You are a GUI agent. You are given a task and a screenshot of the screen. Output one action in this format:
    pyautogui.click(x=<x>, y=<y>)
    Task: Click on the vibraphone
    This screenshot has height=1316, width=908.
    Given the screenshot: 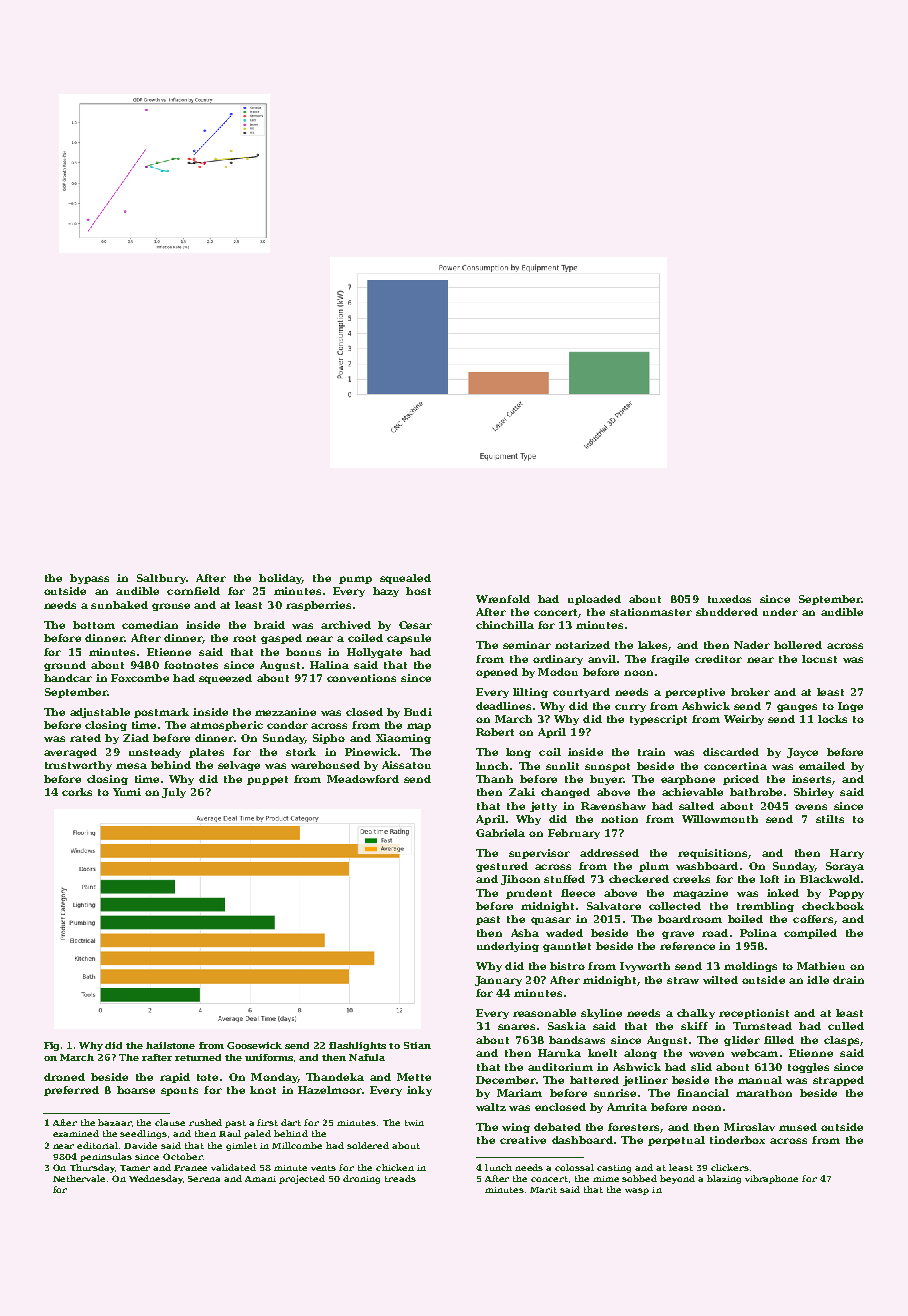 What is the action you would take?
    pyautogui.click(x=771, y=1179)
